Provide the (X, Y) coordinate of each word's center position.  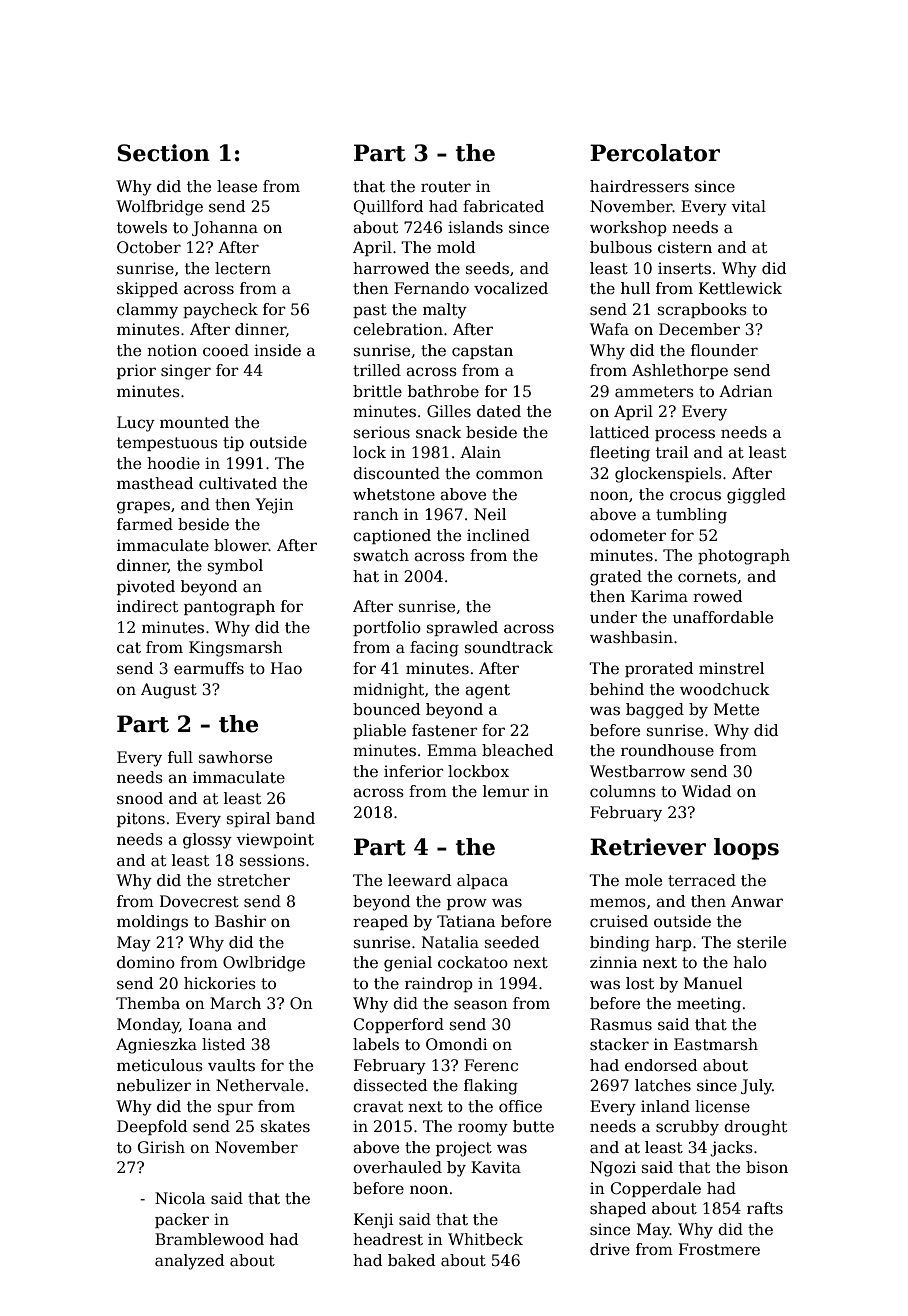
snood (140, 798)
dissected (390, 1085)
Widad (706, 791)
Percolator (655, 153)
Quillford (388, 207)
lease (237, 186)
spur (235, 1109)
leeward (419, 880)
